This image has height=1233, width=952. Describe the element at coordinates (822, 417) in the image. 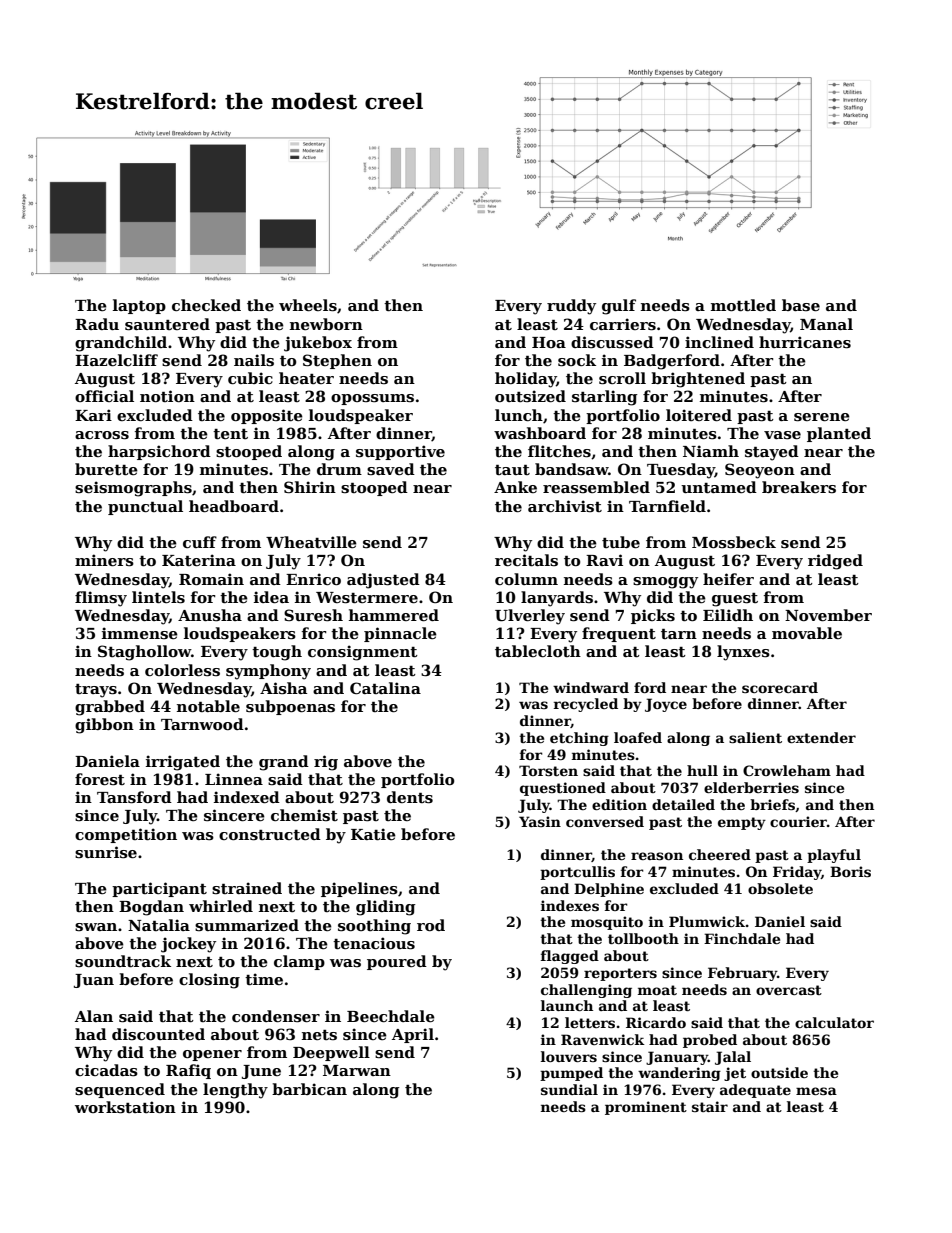

I see `serene` at that location.
